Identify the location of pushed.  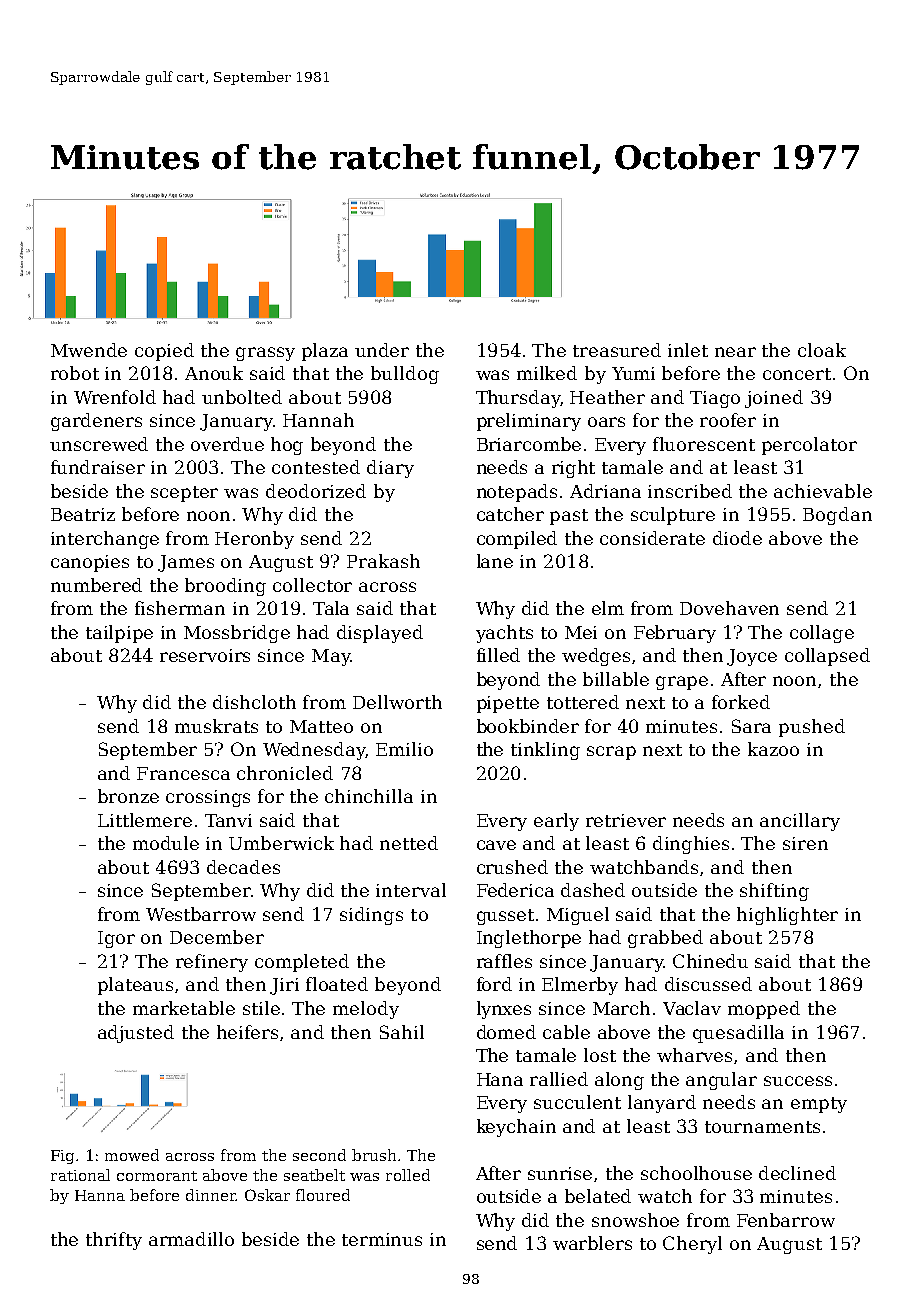
(812, 728).
